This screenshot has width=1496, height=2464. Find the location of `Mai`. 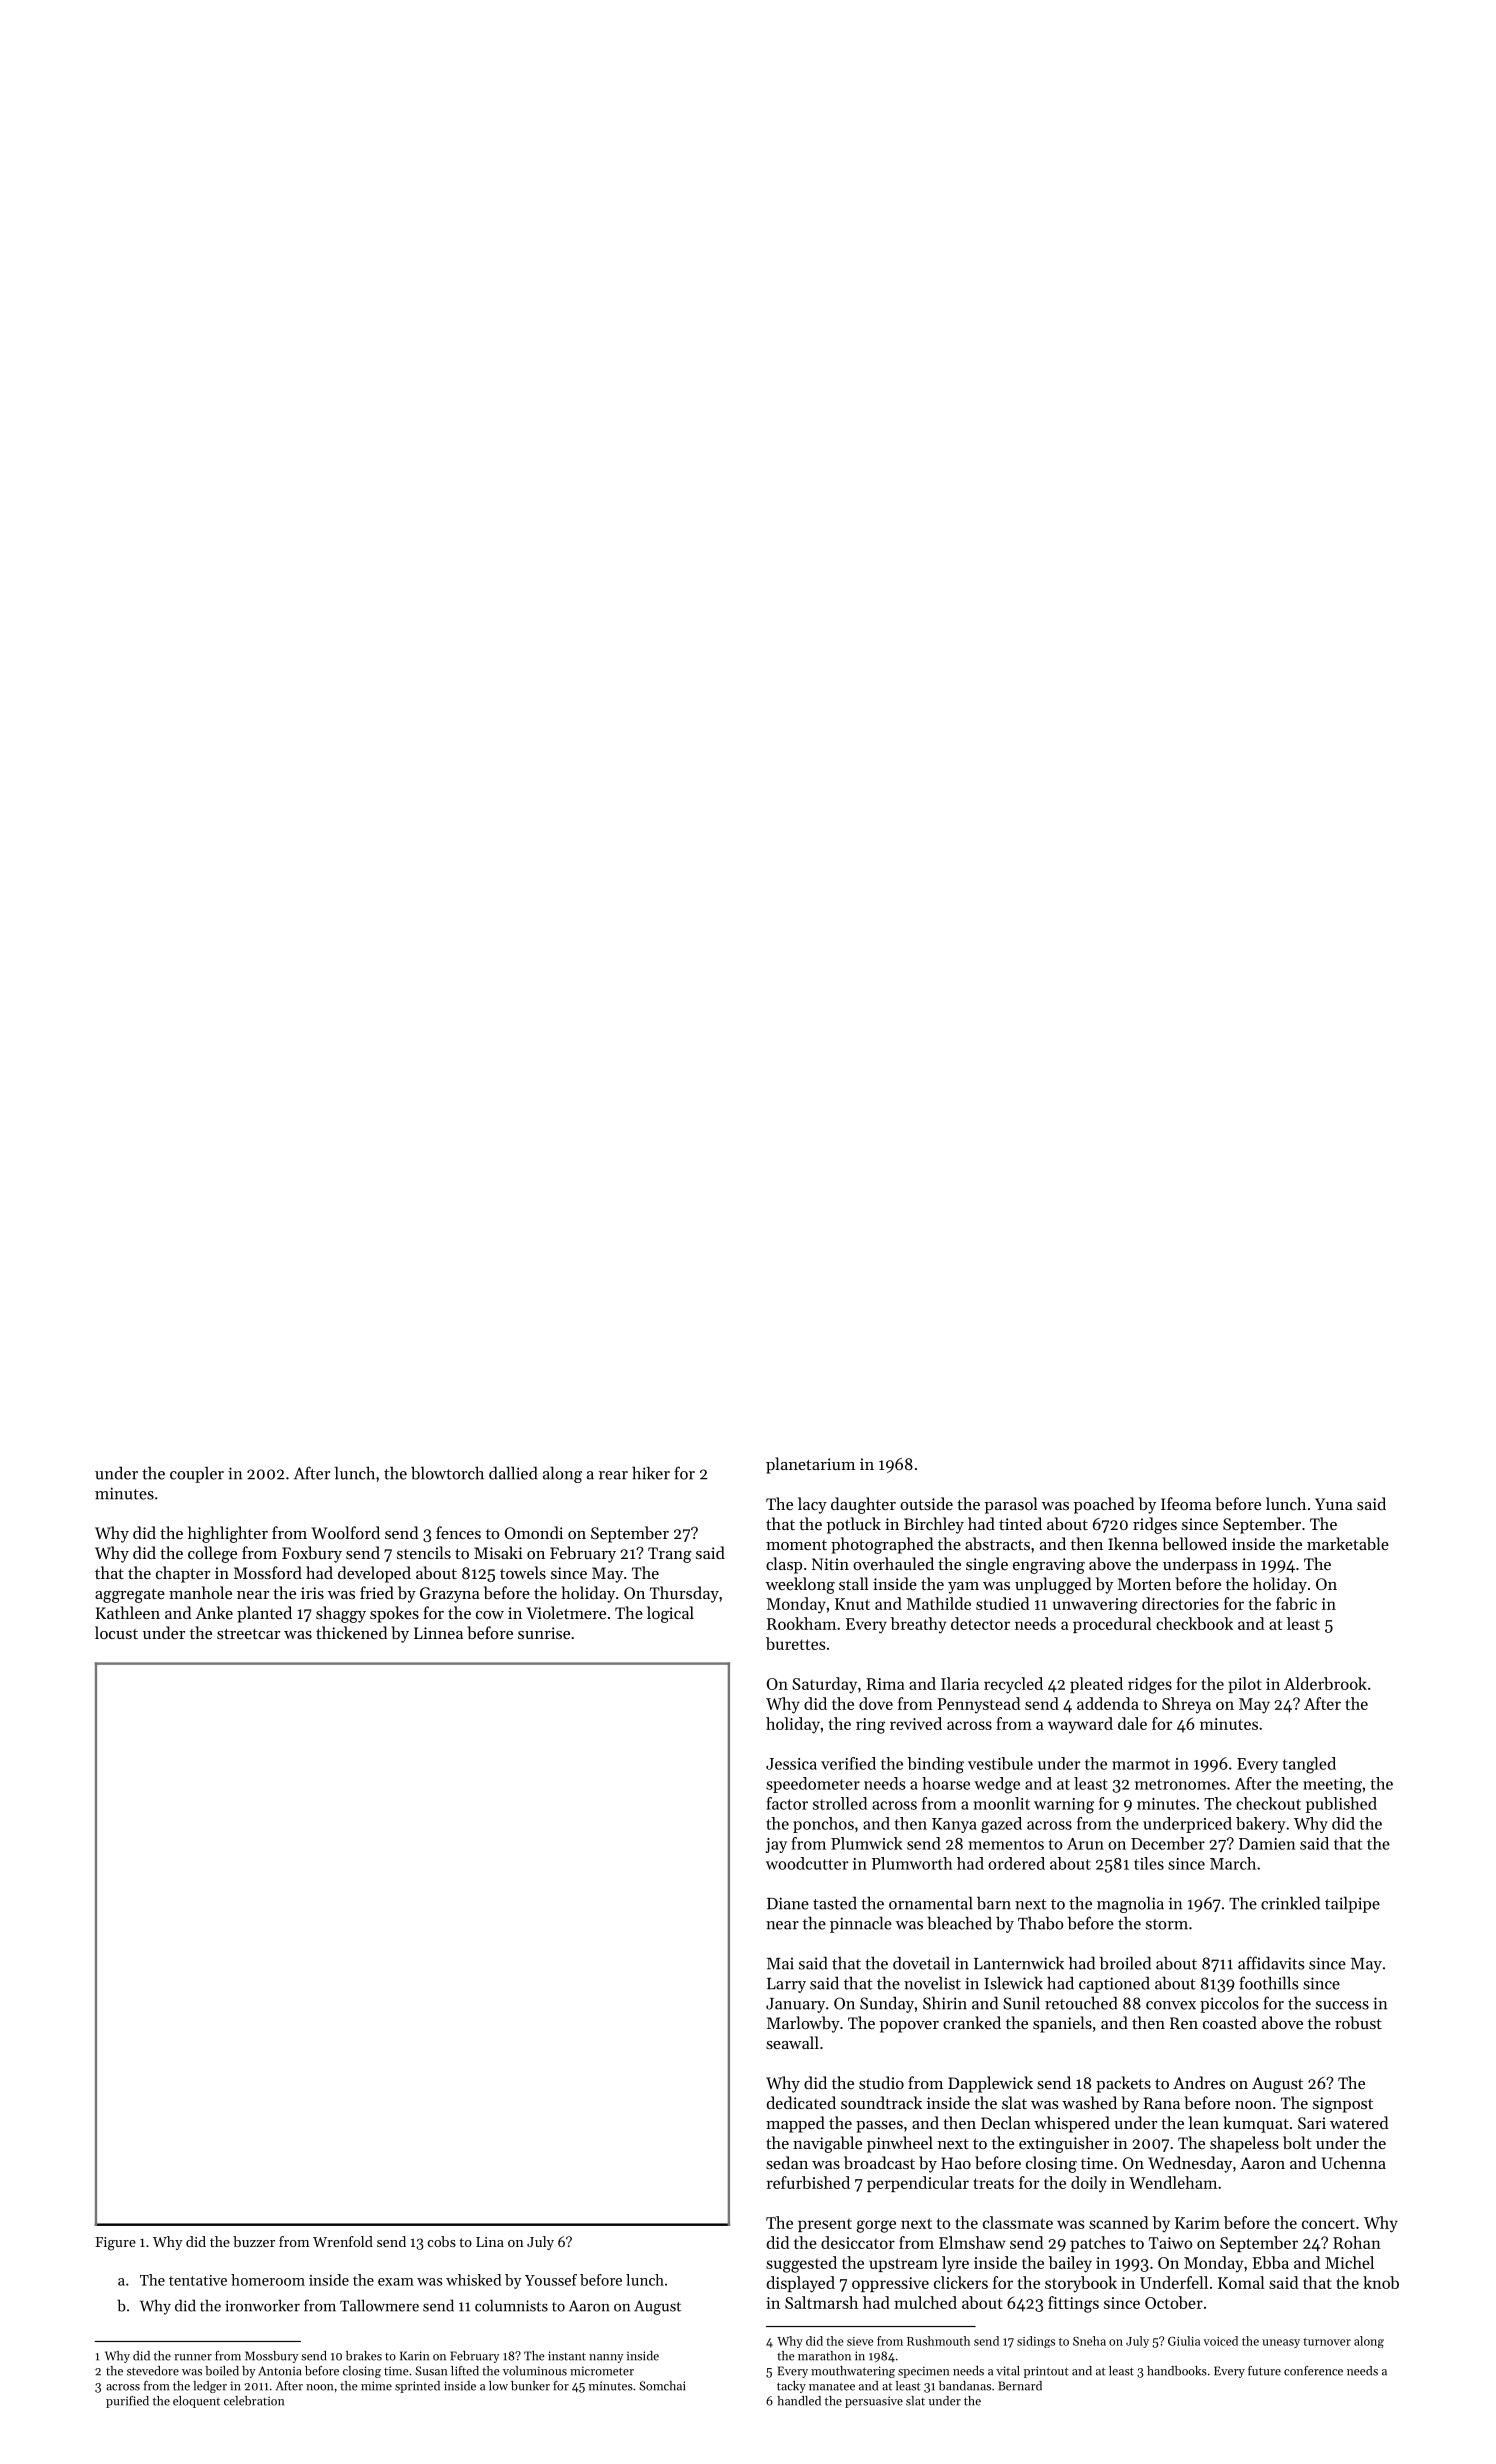

Mai is located at coordinates (780, 1964).
